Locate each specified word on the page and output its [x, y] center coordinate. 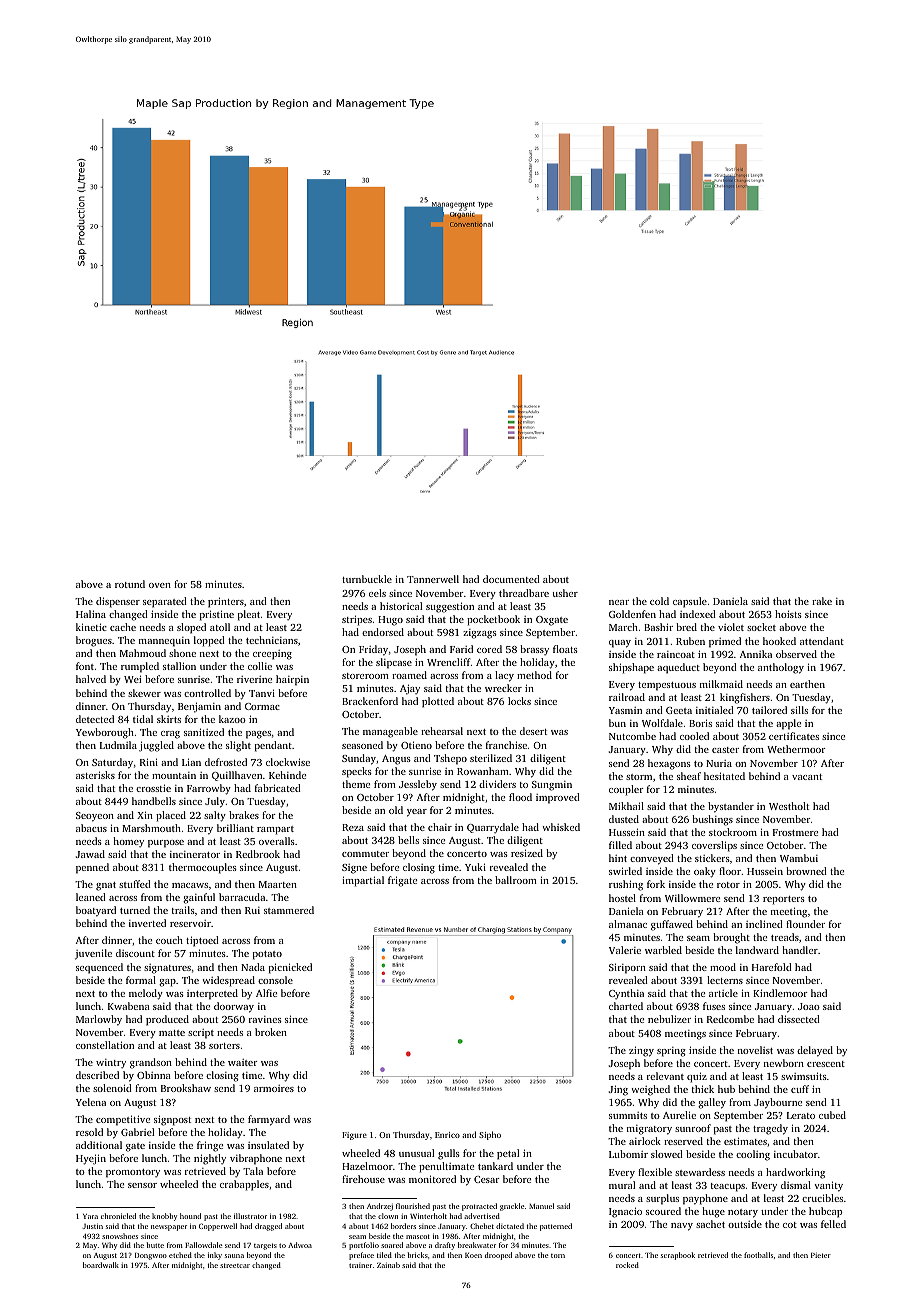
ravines [265, 1019]
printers [226, 602]
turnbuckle [367, 579]
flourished [413, 1206]
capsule [690, 602]
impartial [363, 881]
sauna [234, 1256]
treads [785, 937]
